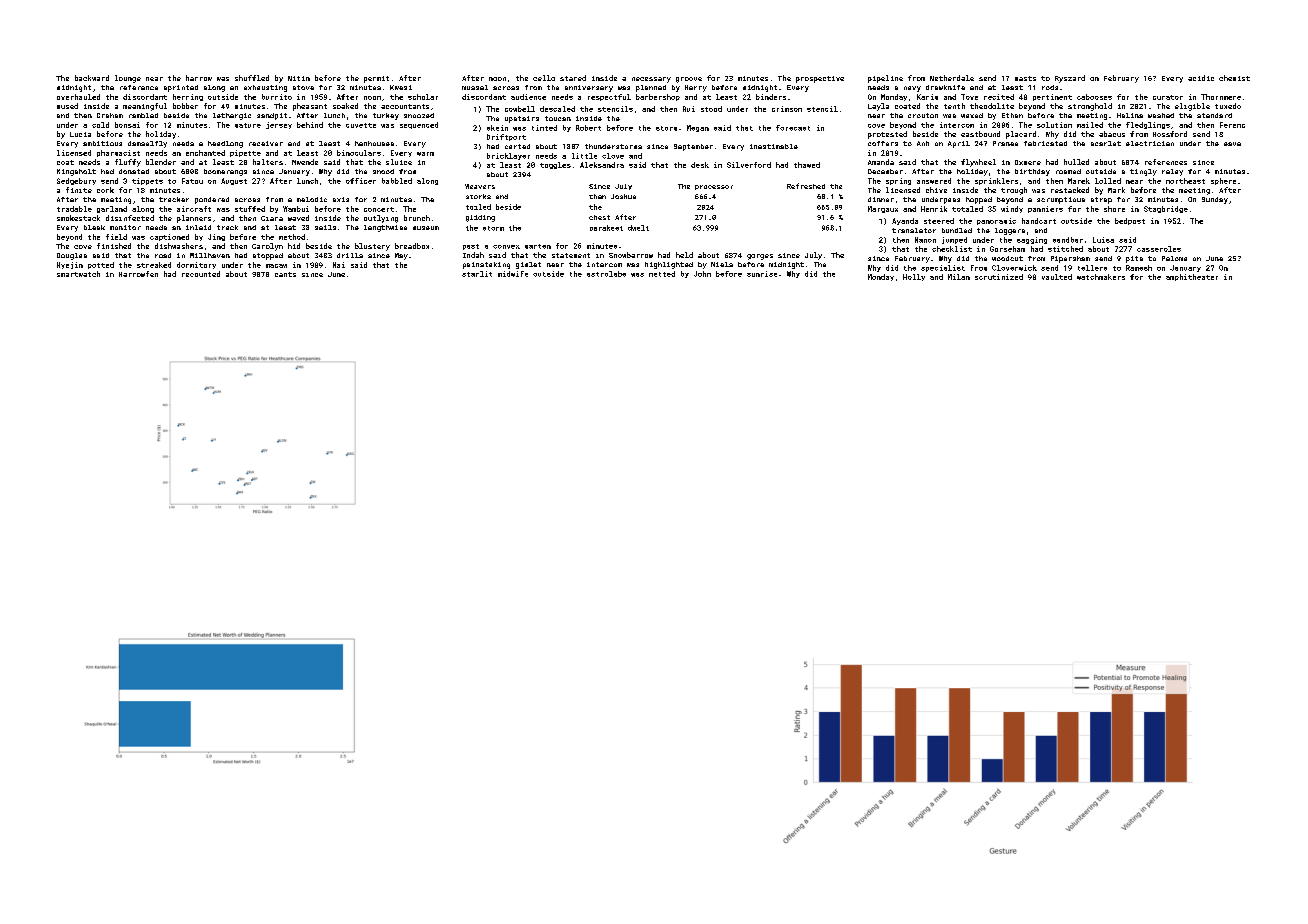 The width and height of the document is (1308, 924). I want to click on Nitin, so click(299, 78).
